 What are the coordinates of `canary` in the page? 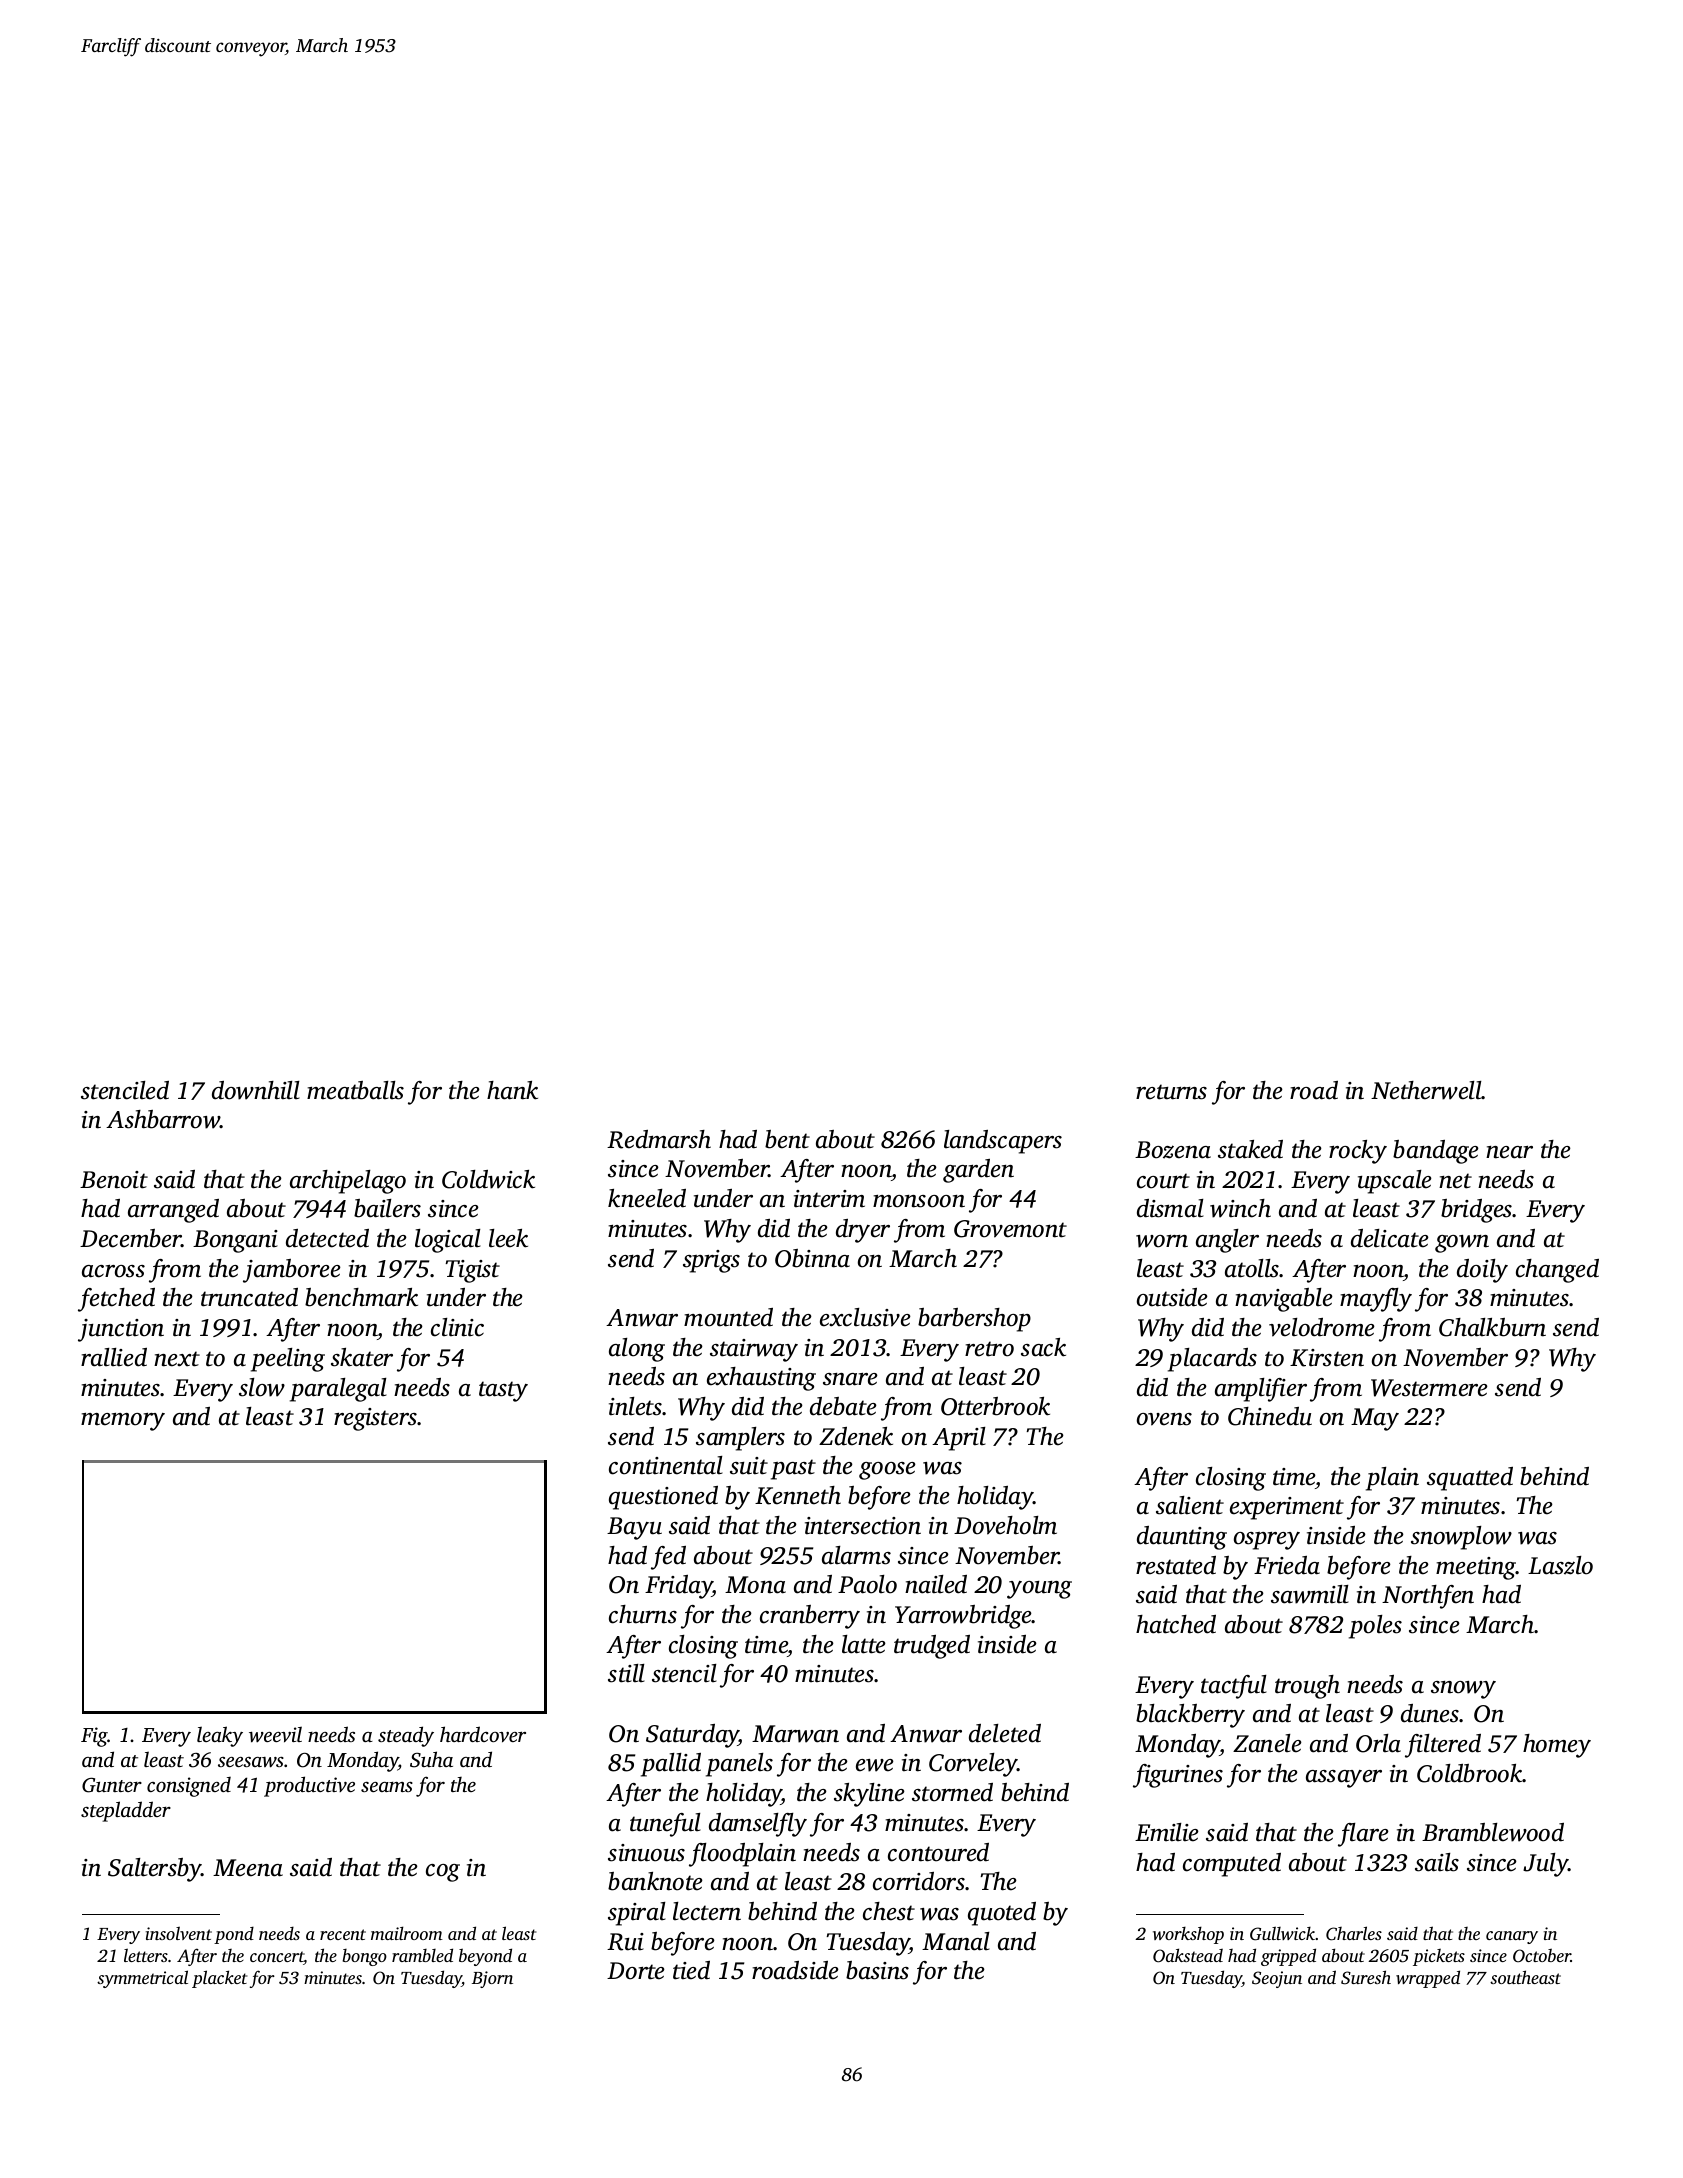 It's located at (1512, 1937).
